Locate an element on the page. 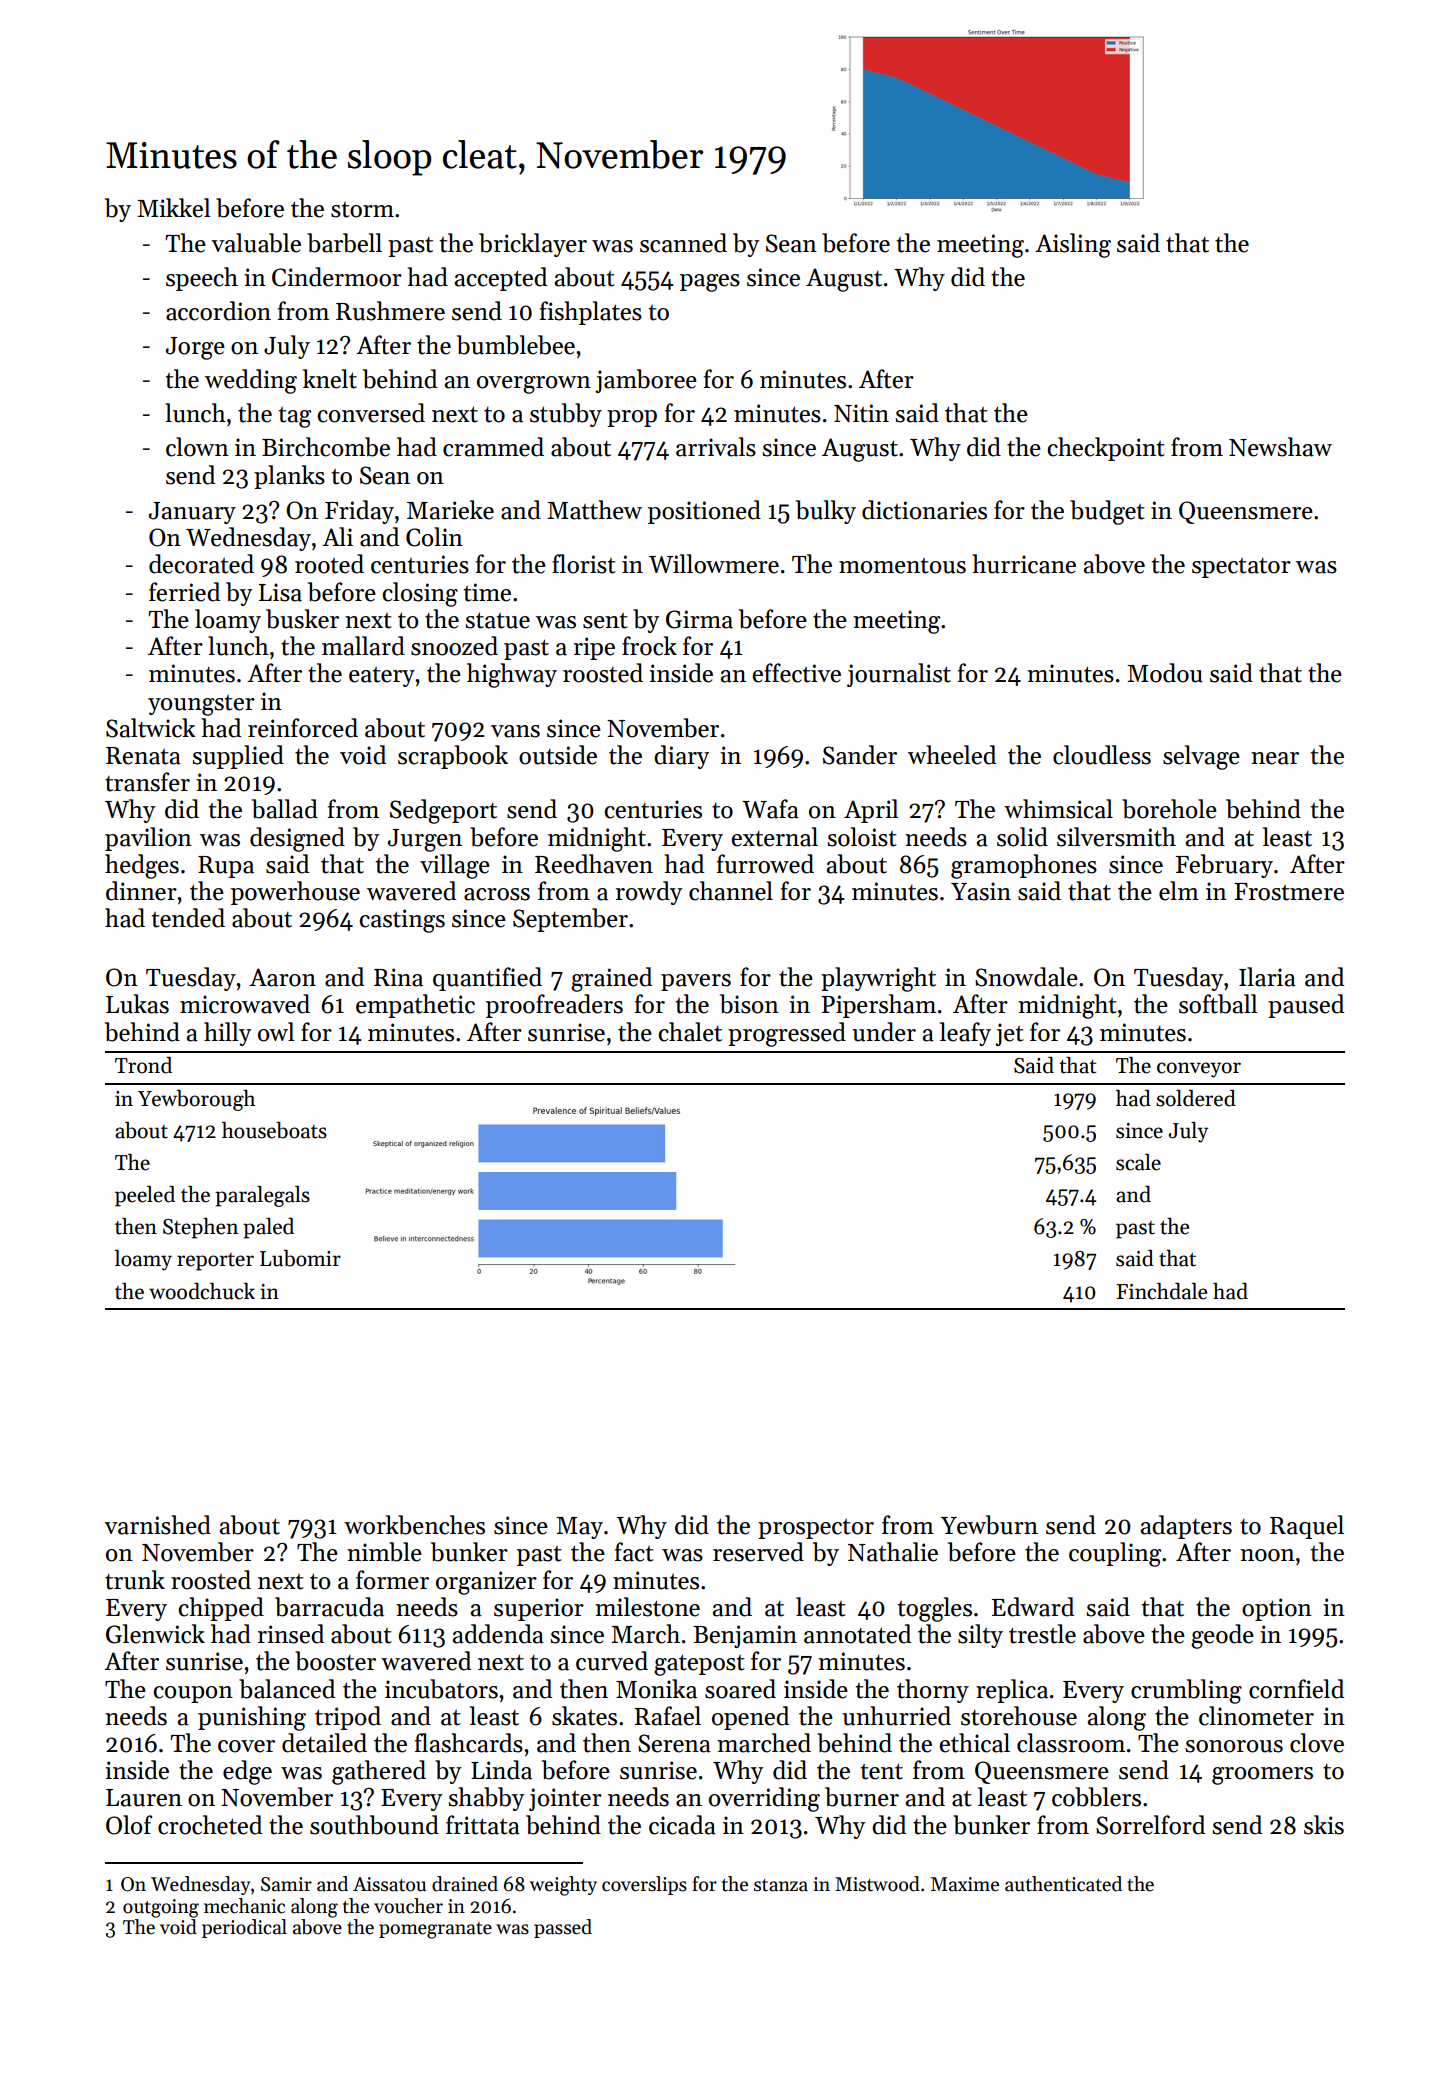 This image has height=2100, width=1450. Aisling is located at coordinates (1073, 245).
